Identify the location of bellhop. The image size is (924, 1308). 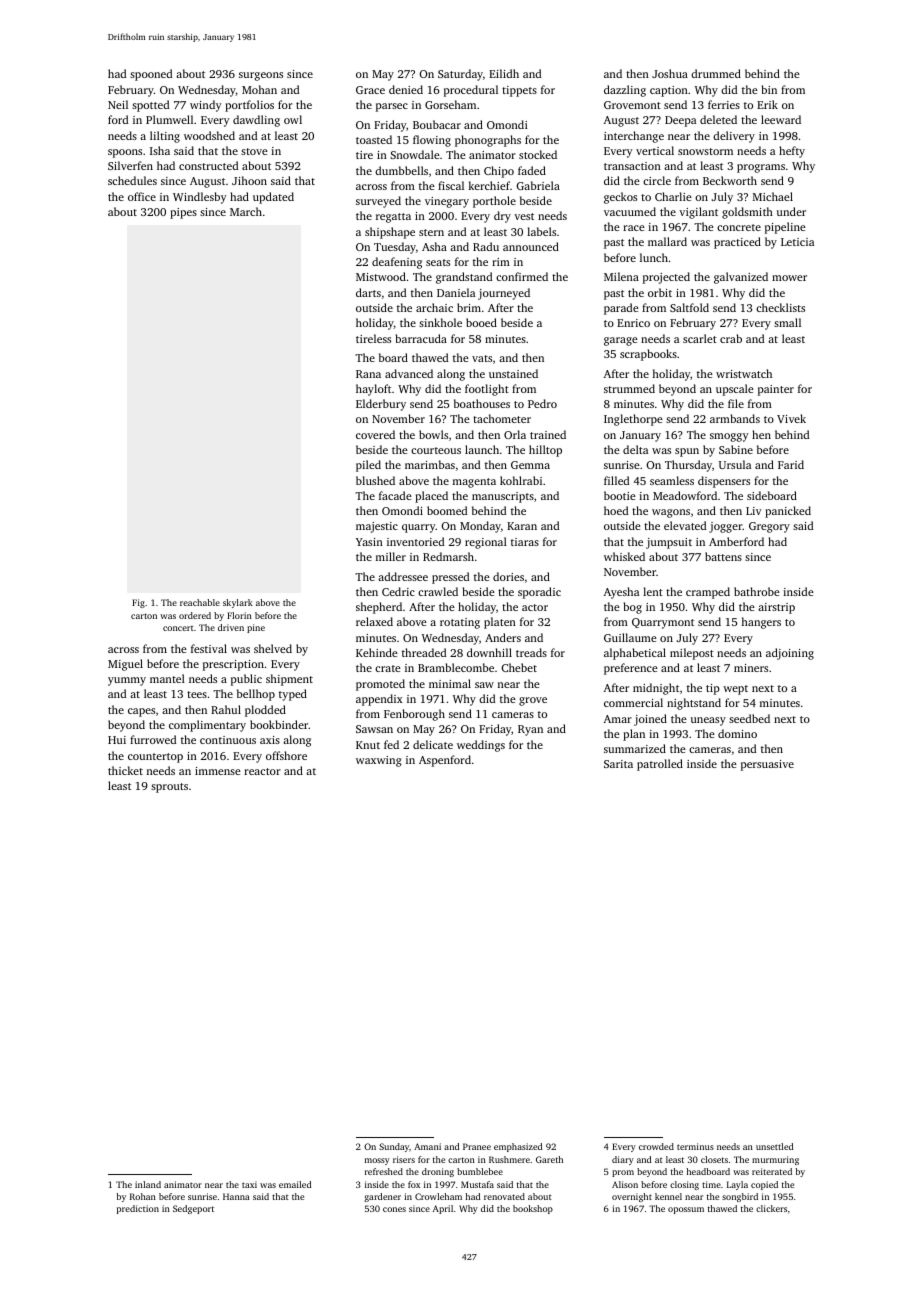
(256, 695).
